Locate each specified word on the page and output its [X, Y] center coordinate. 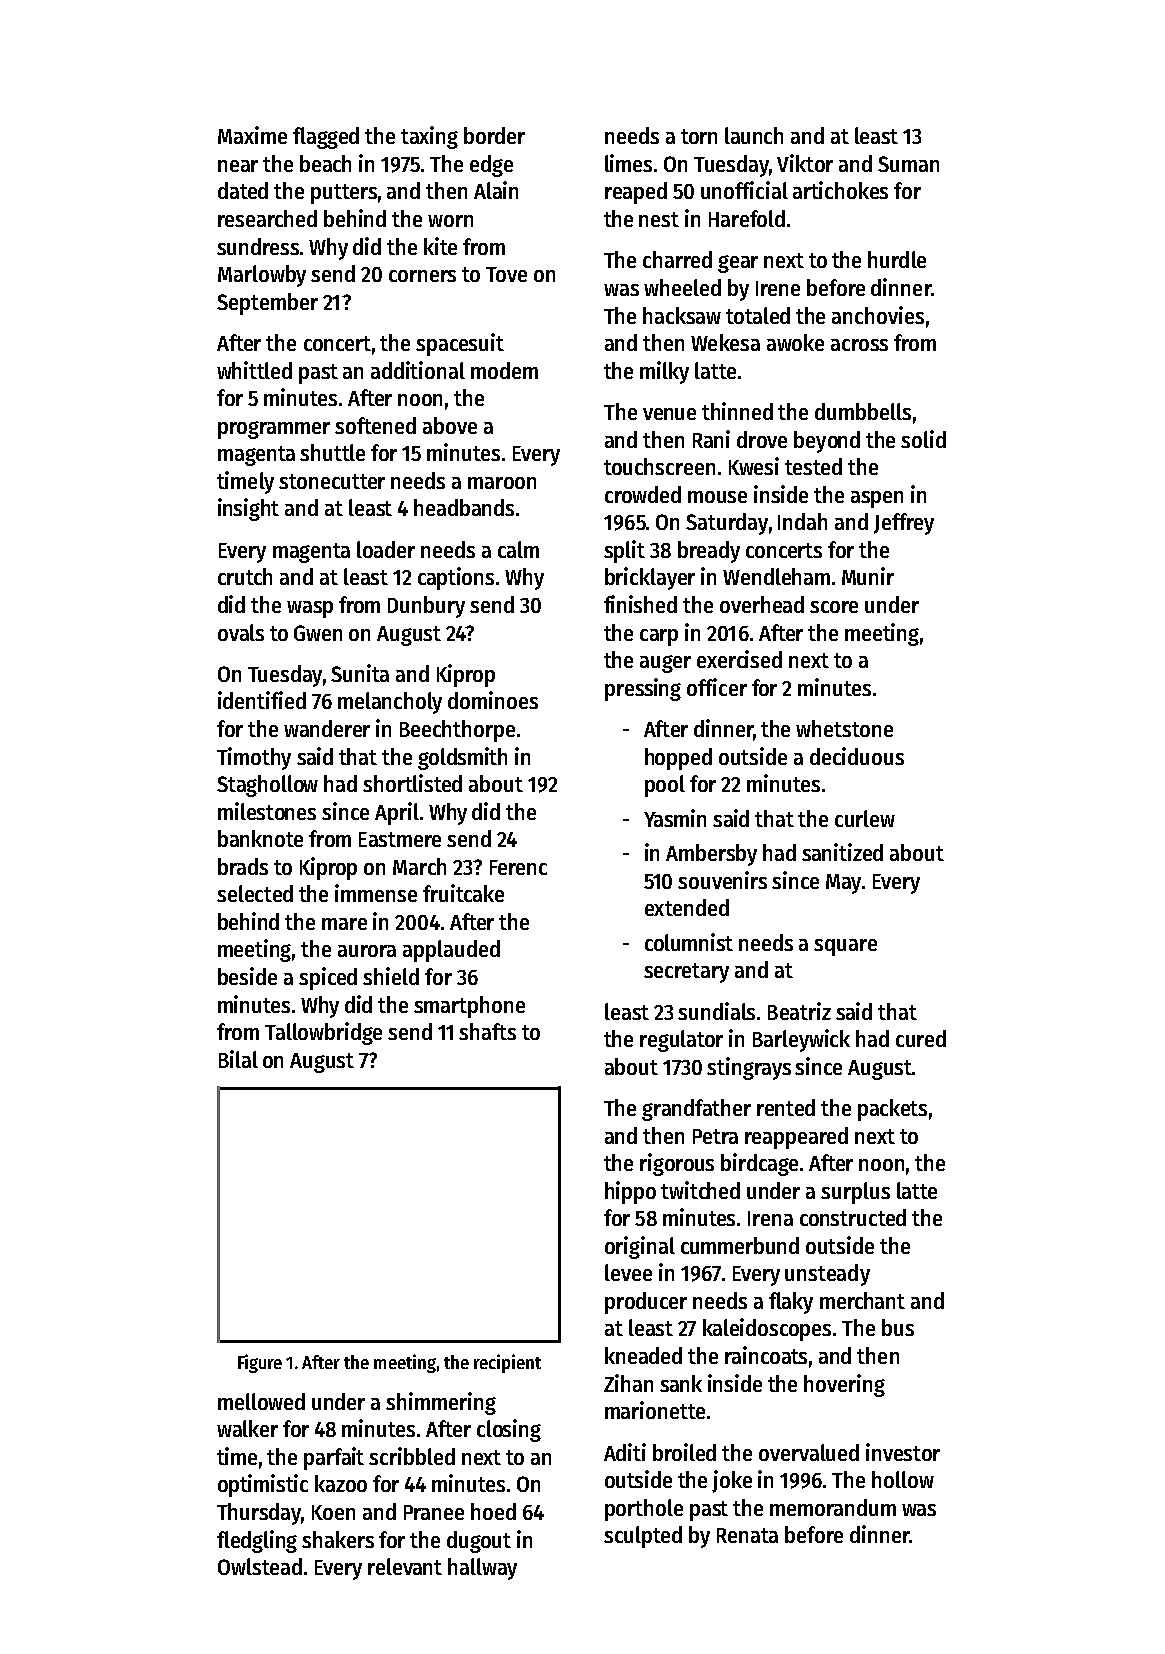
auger [665, 664]
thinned [737, 411]
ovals [241, 632]
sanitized [842, 852]
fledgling [257, 1541]
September [267, 304]
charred [677, 259]
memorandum [833, 1507]
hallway [482, 1569]
